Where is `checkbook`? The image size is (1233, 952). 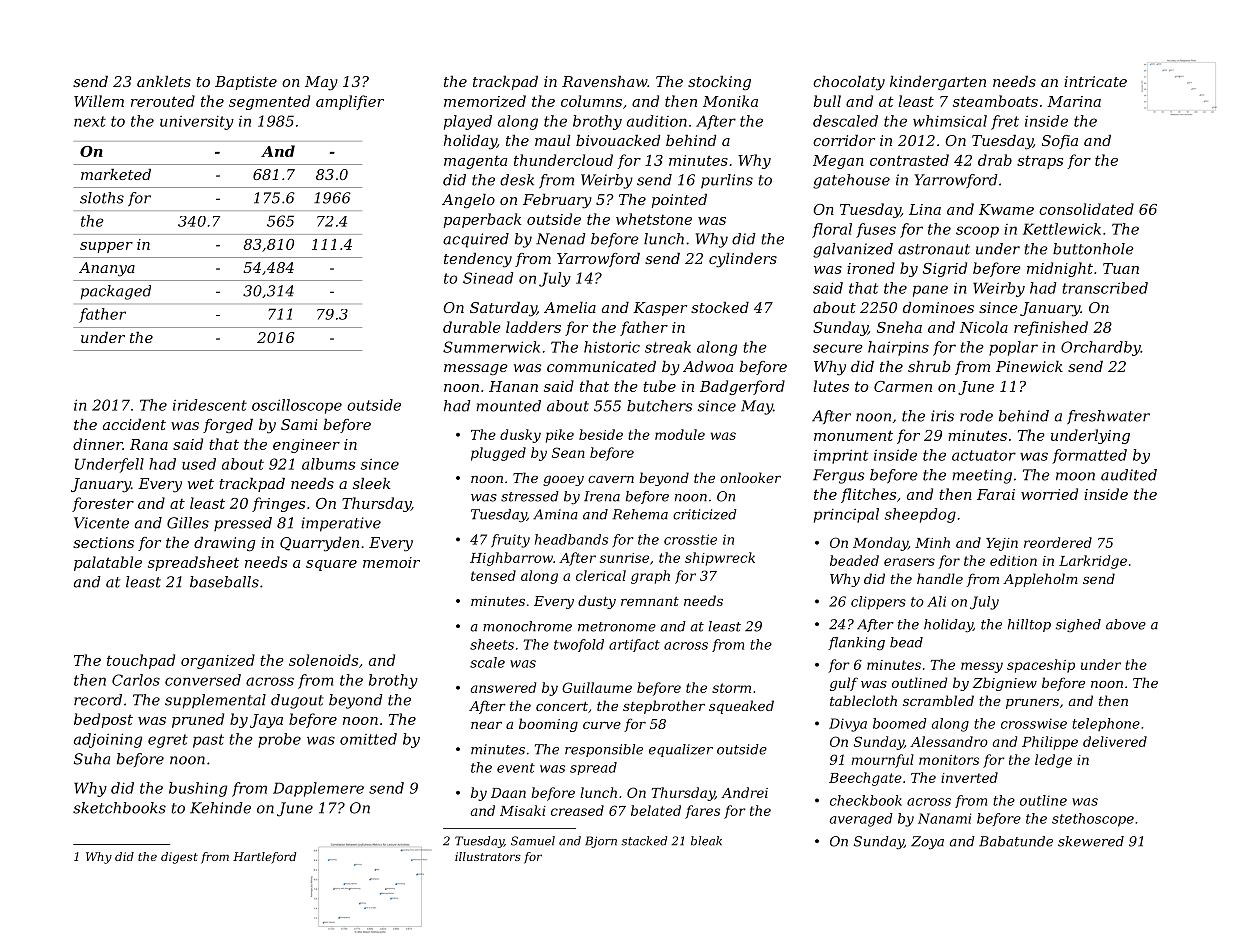 checkbook is located at coordinates (866, 800).
